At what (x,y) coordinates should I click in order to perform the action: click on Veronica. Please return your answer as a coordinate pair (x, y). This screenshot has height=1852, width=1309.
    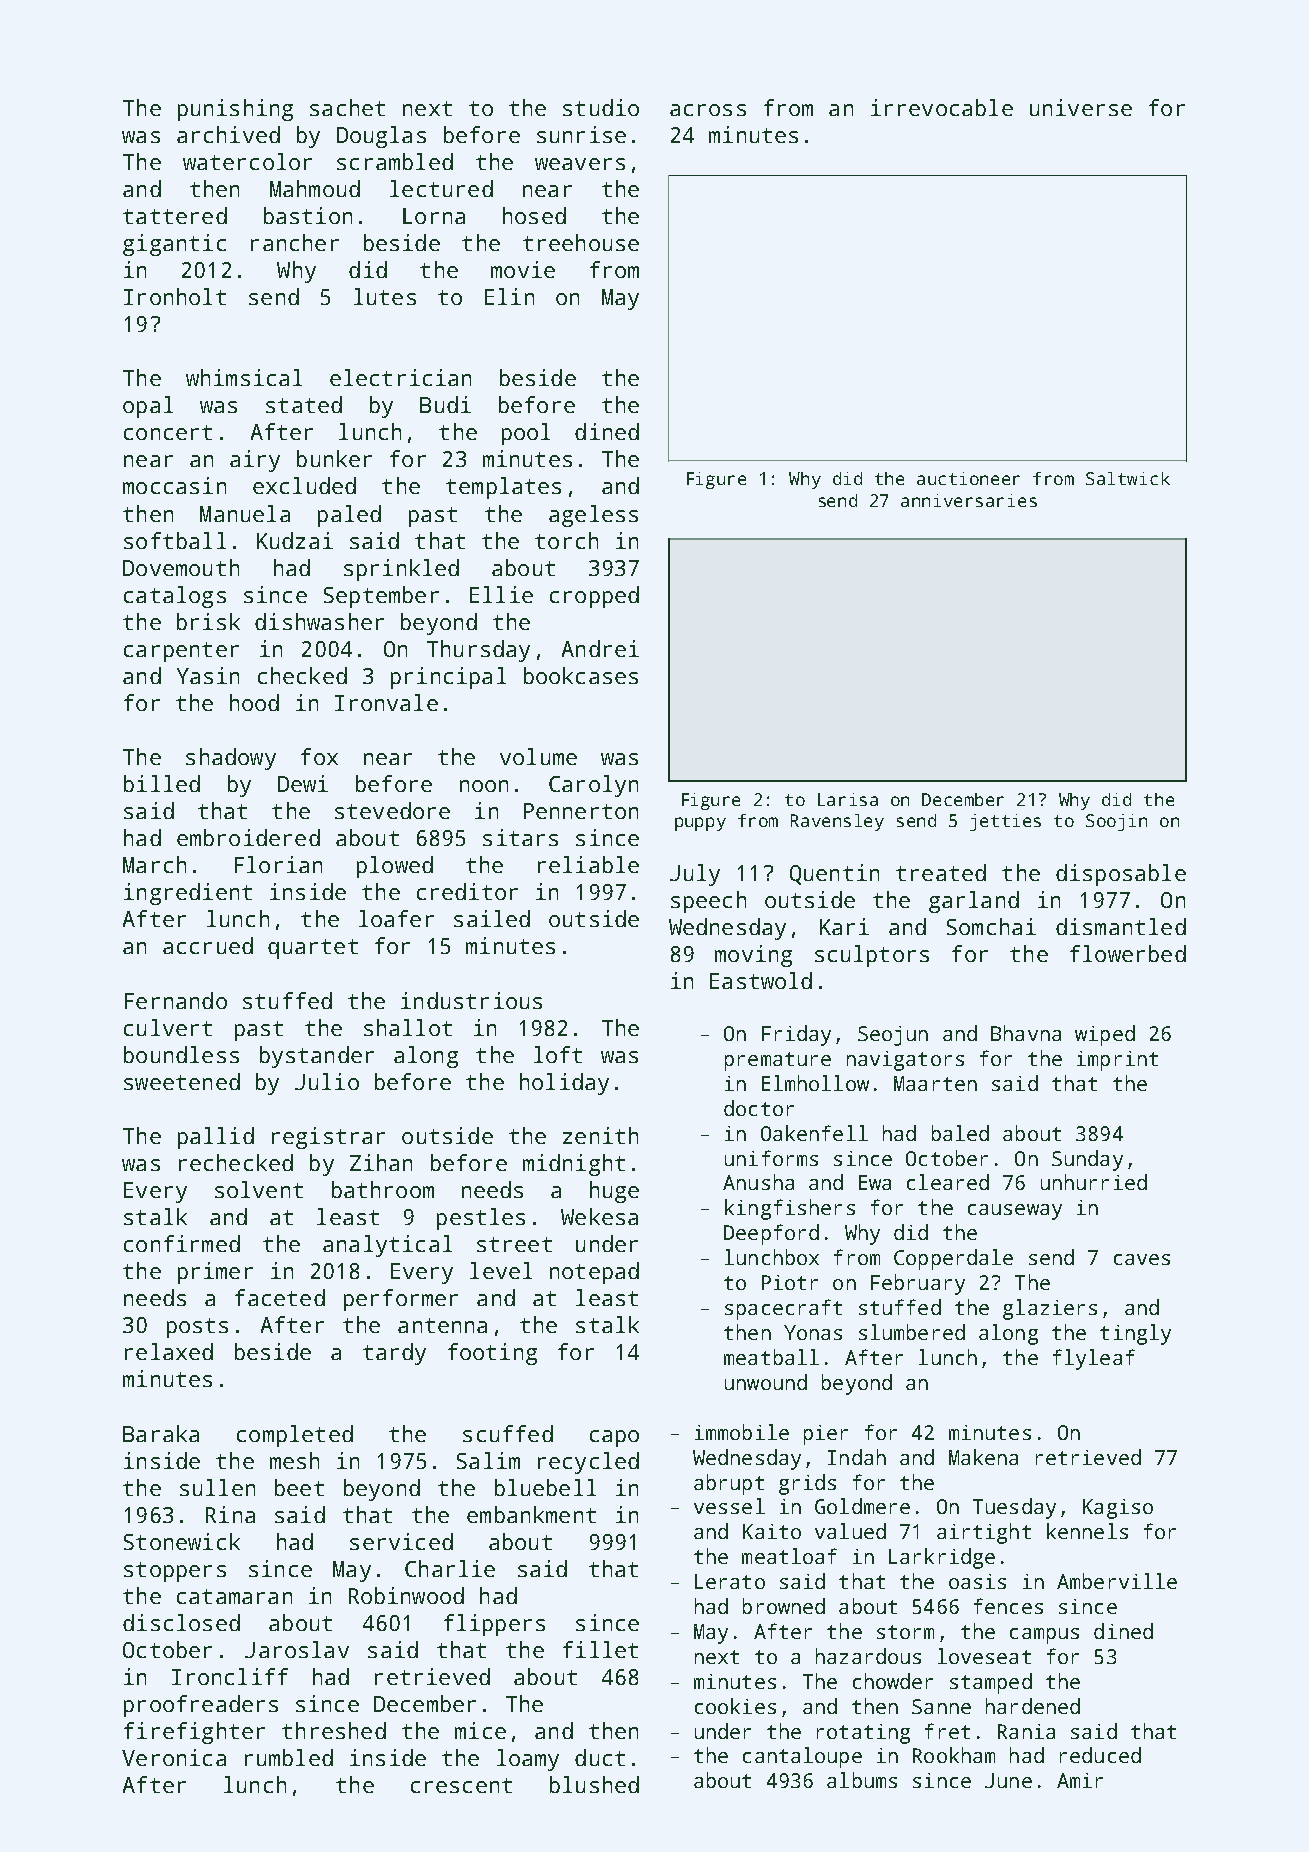
    Looking at the image, I should click on (174, 1757).
